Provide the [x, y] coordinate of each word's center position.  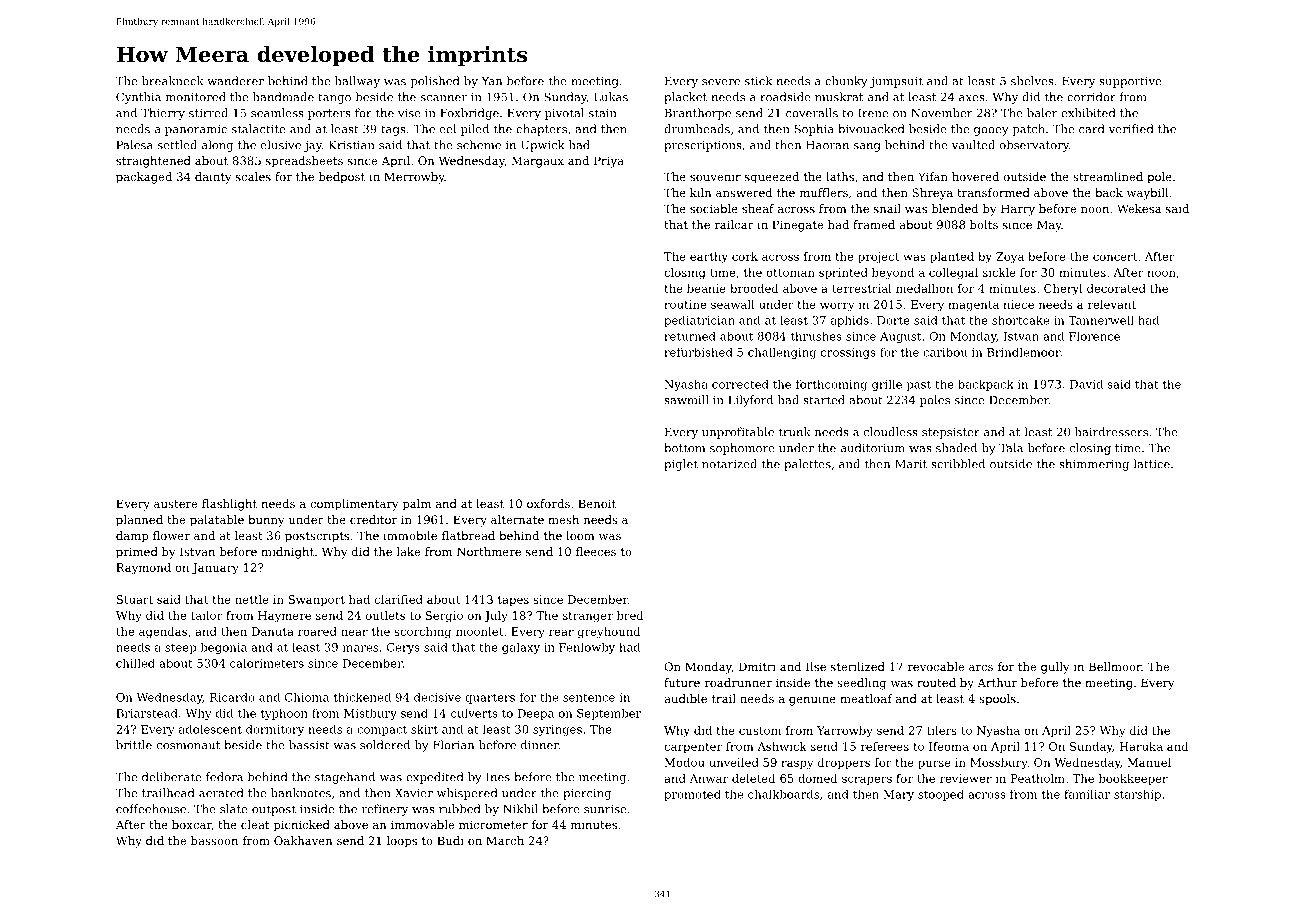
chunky [846, 82]
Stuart [135, 599]
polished [434, 82]
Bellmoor [1115, 666]
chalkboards [783, 794]
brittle [134, 745]
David [1086, 384]
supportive [1130, 82]
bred [630, 615]
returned [690, 336]
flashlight [229, 505]
